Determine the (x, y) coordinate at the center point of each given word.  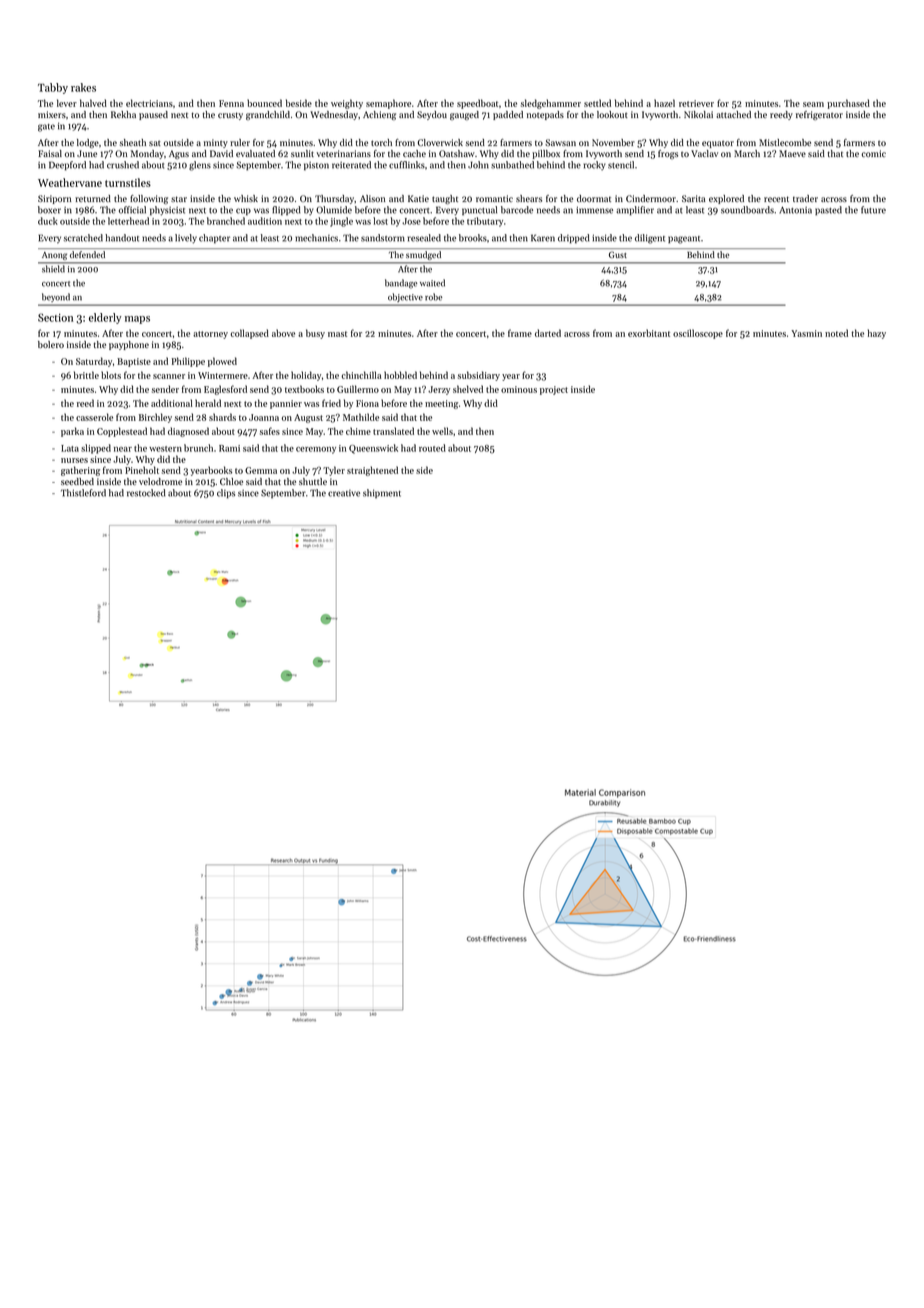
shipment (382, 494)
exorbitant (649, 333)
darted (548, 333)
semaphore (388, 104)
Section (55, 317)
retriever (696, 103)
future (873, 210)
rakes (83, 87)
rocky (595, 165)
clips (226, 493)
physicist (167, 211)
